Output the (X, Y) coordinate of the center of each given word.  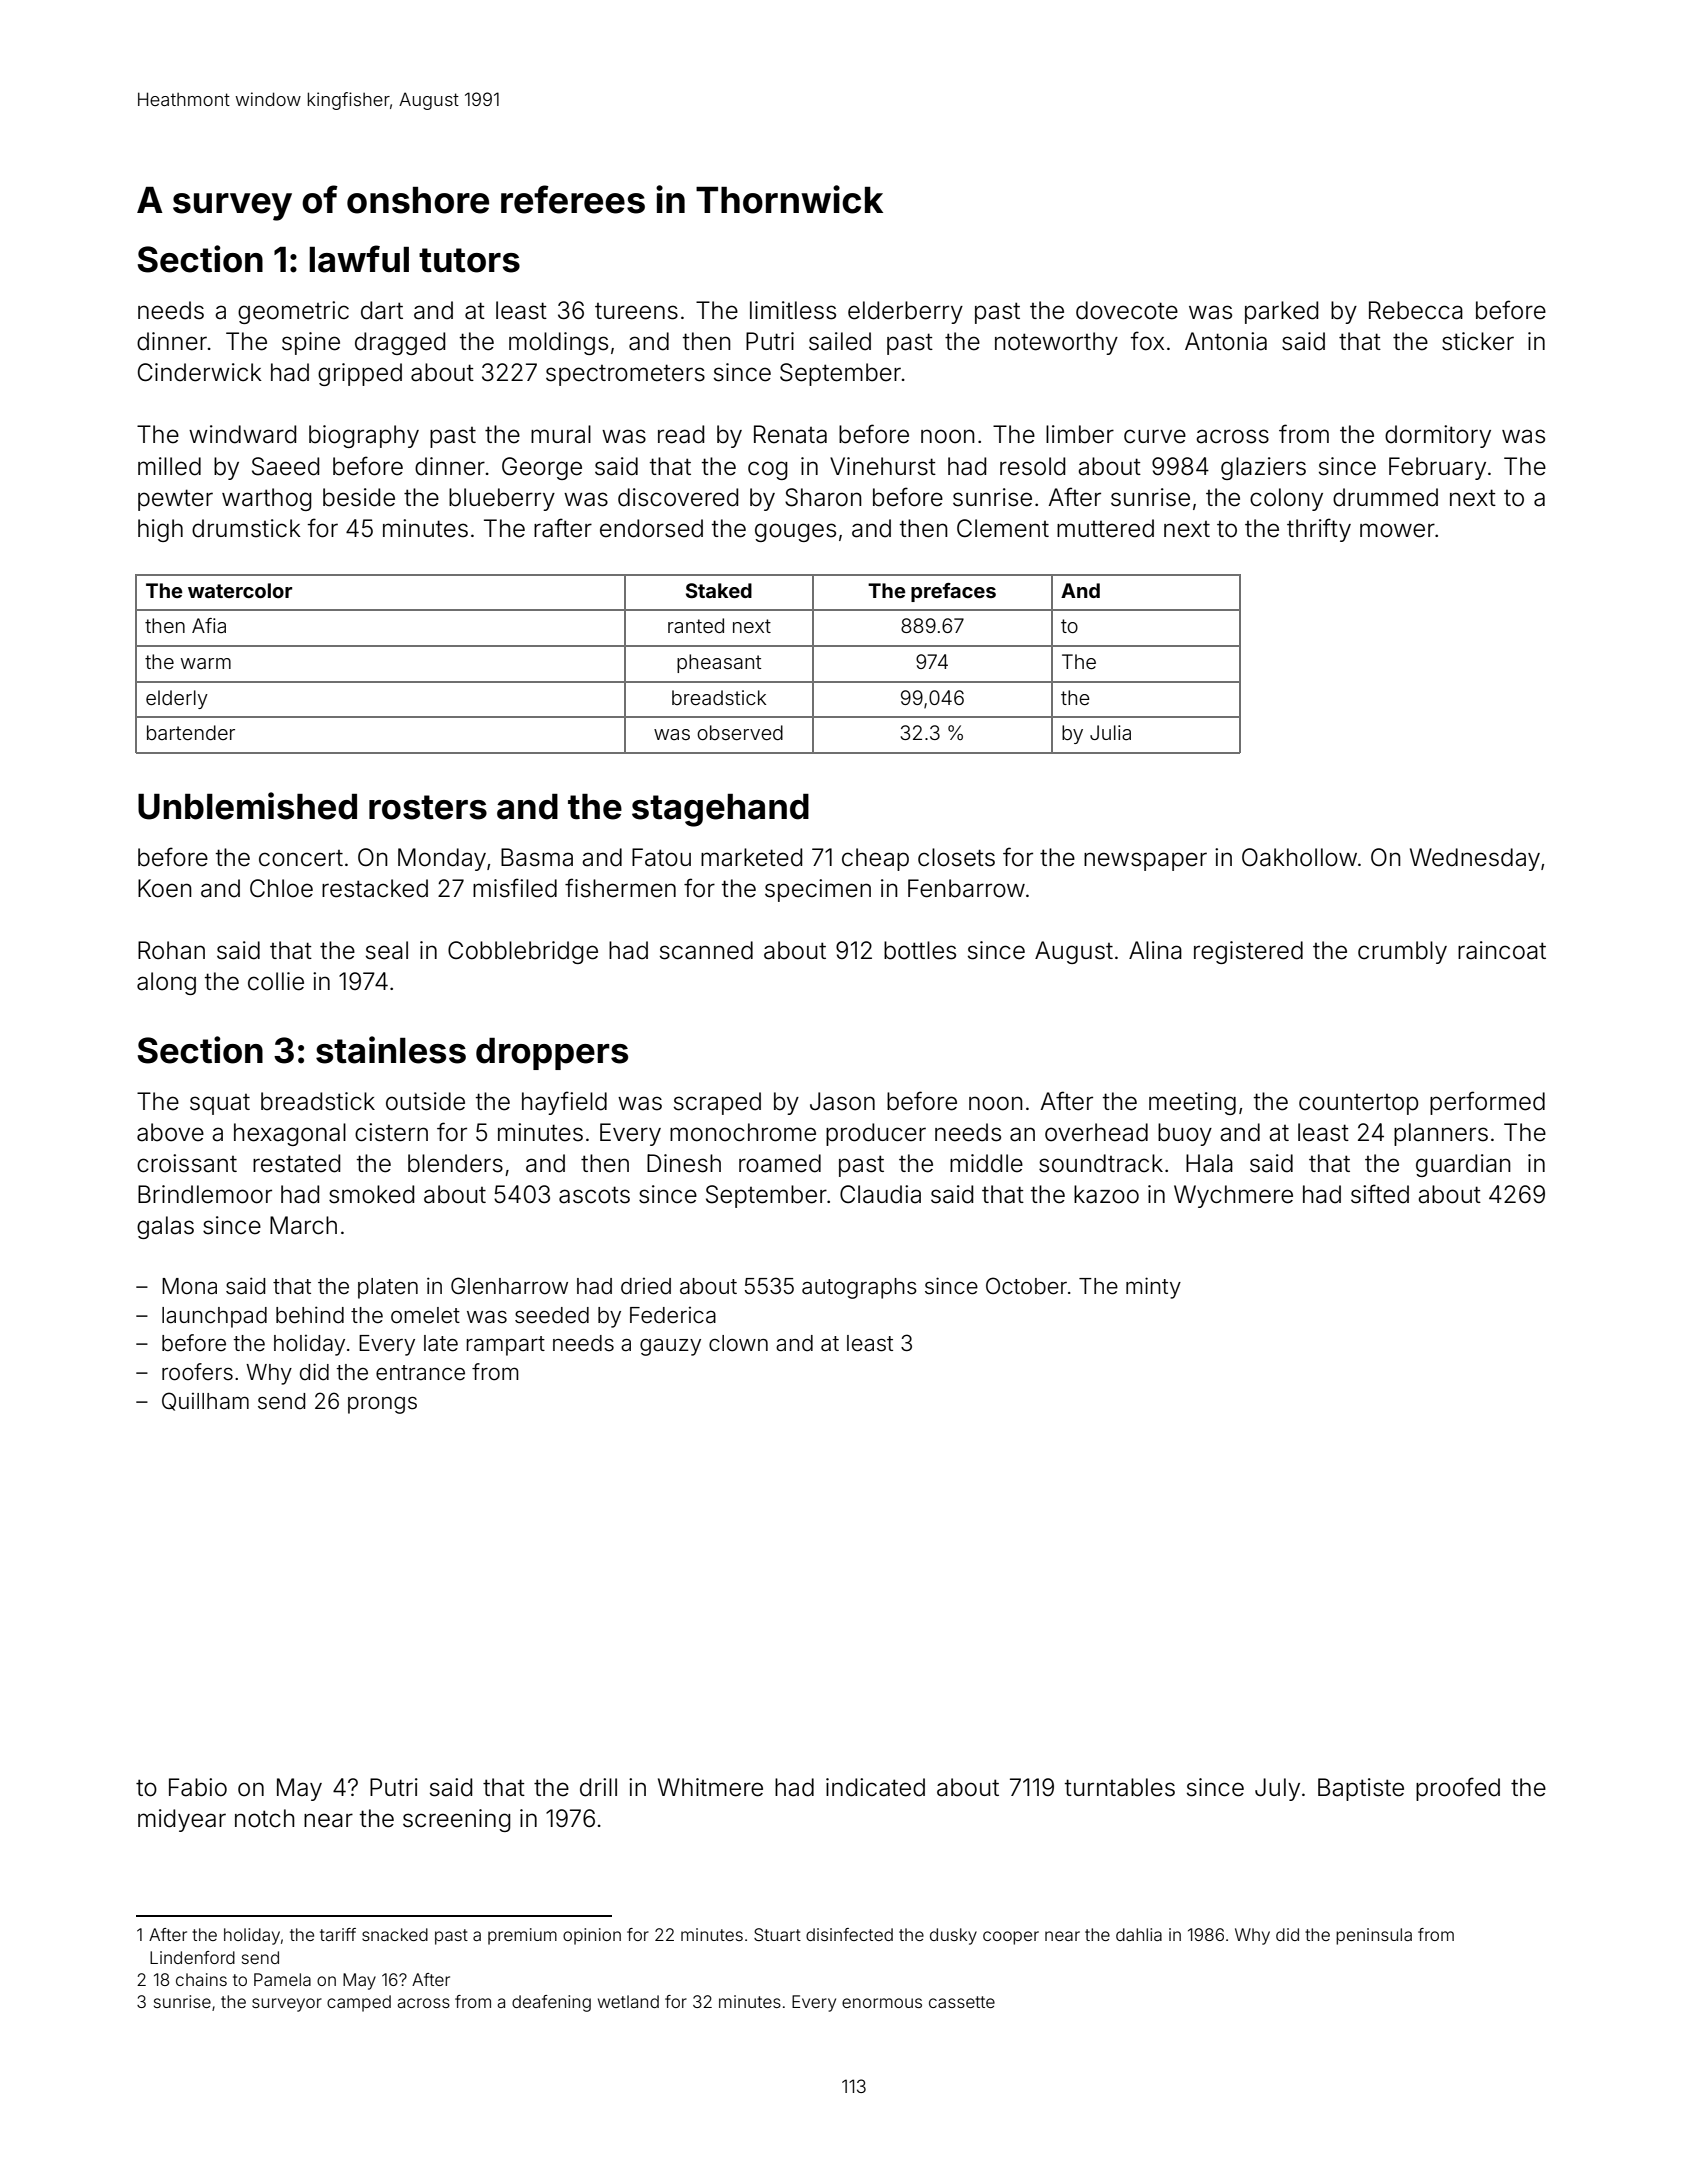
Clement (1003, 528)
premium (522, 1936)
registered (1248, 952)
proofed (1458, 1789)
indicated (875, 1787)
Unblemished (247, 806)
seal (387, 950)
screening (457, 1820)
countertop (1358, 1104)
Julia (1110, 732)
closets (956, 857)
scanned (706, 950)
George (542, 468)
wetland (628, 2001)
